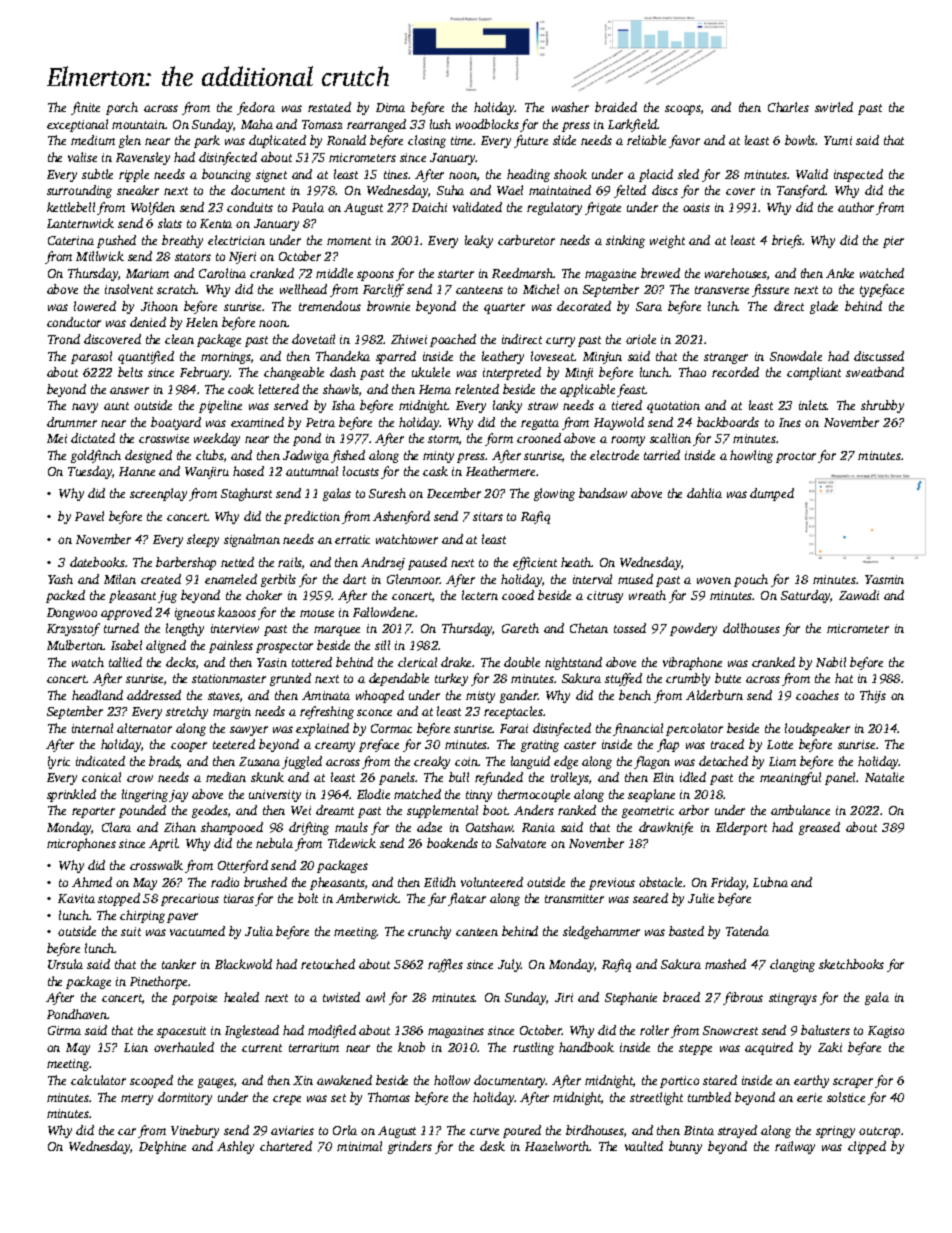  What do you see at coordinates (728, 422) in the document?
I see `backboards` at bounding box center [728, 422].
